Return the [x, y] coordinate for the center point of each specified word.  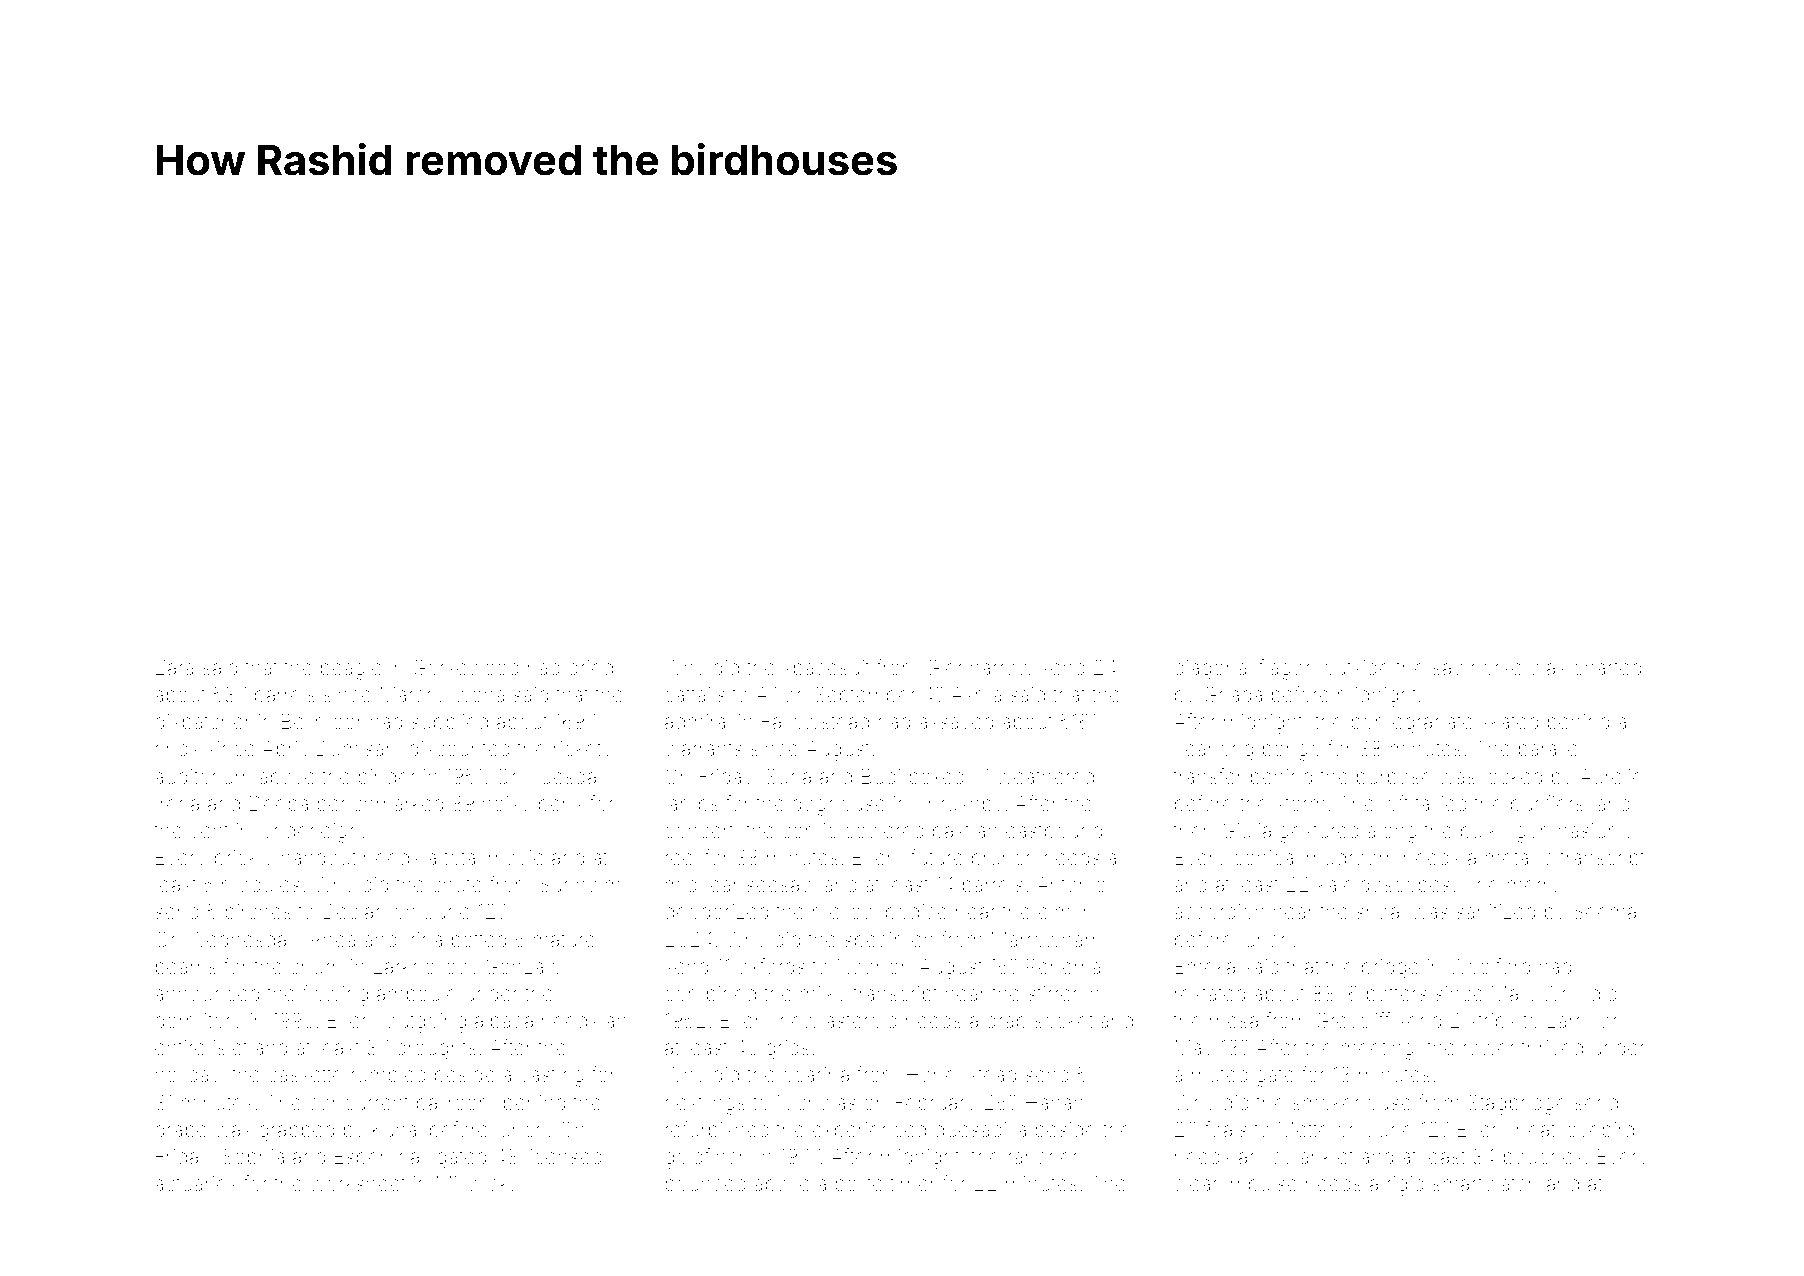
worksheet [358, 1184]
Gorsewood [466, 667]
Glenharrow [979, 667]
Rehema [1064, 967]
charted [1607, 667]
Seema [1605, 911]
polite [859, 1185]
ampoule [417, 995]
